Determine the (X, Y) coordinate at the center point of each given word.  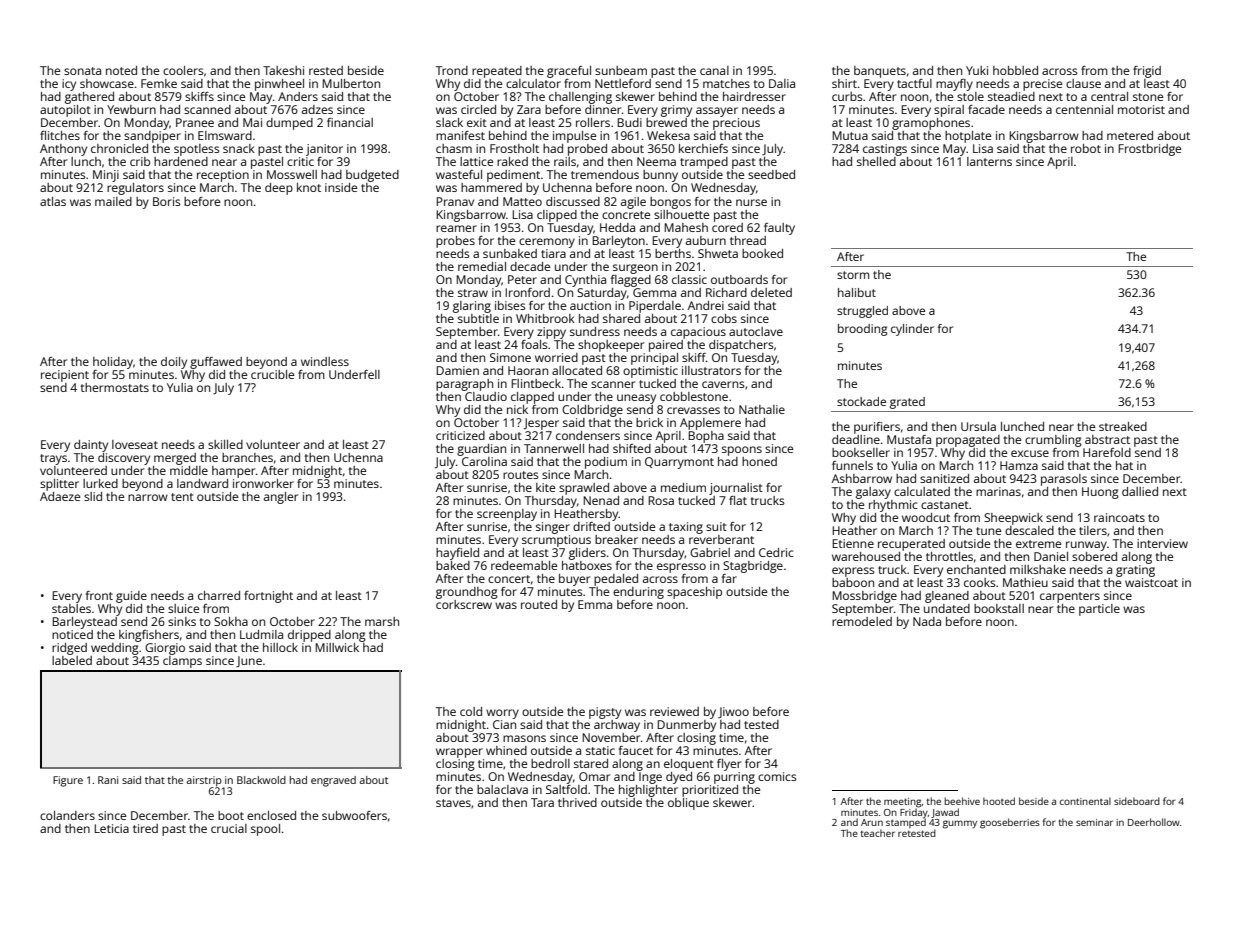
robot (1086, 148)
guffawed (216, 363)
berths (673, 253)
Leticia (111, 828)
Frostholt (514, 148)
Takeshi (283, 70)
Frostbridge (1149, 150)
